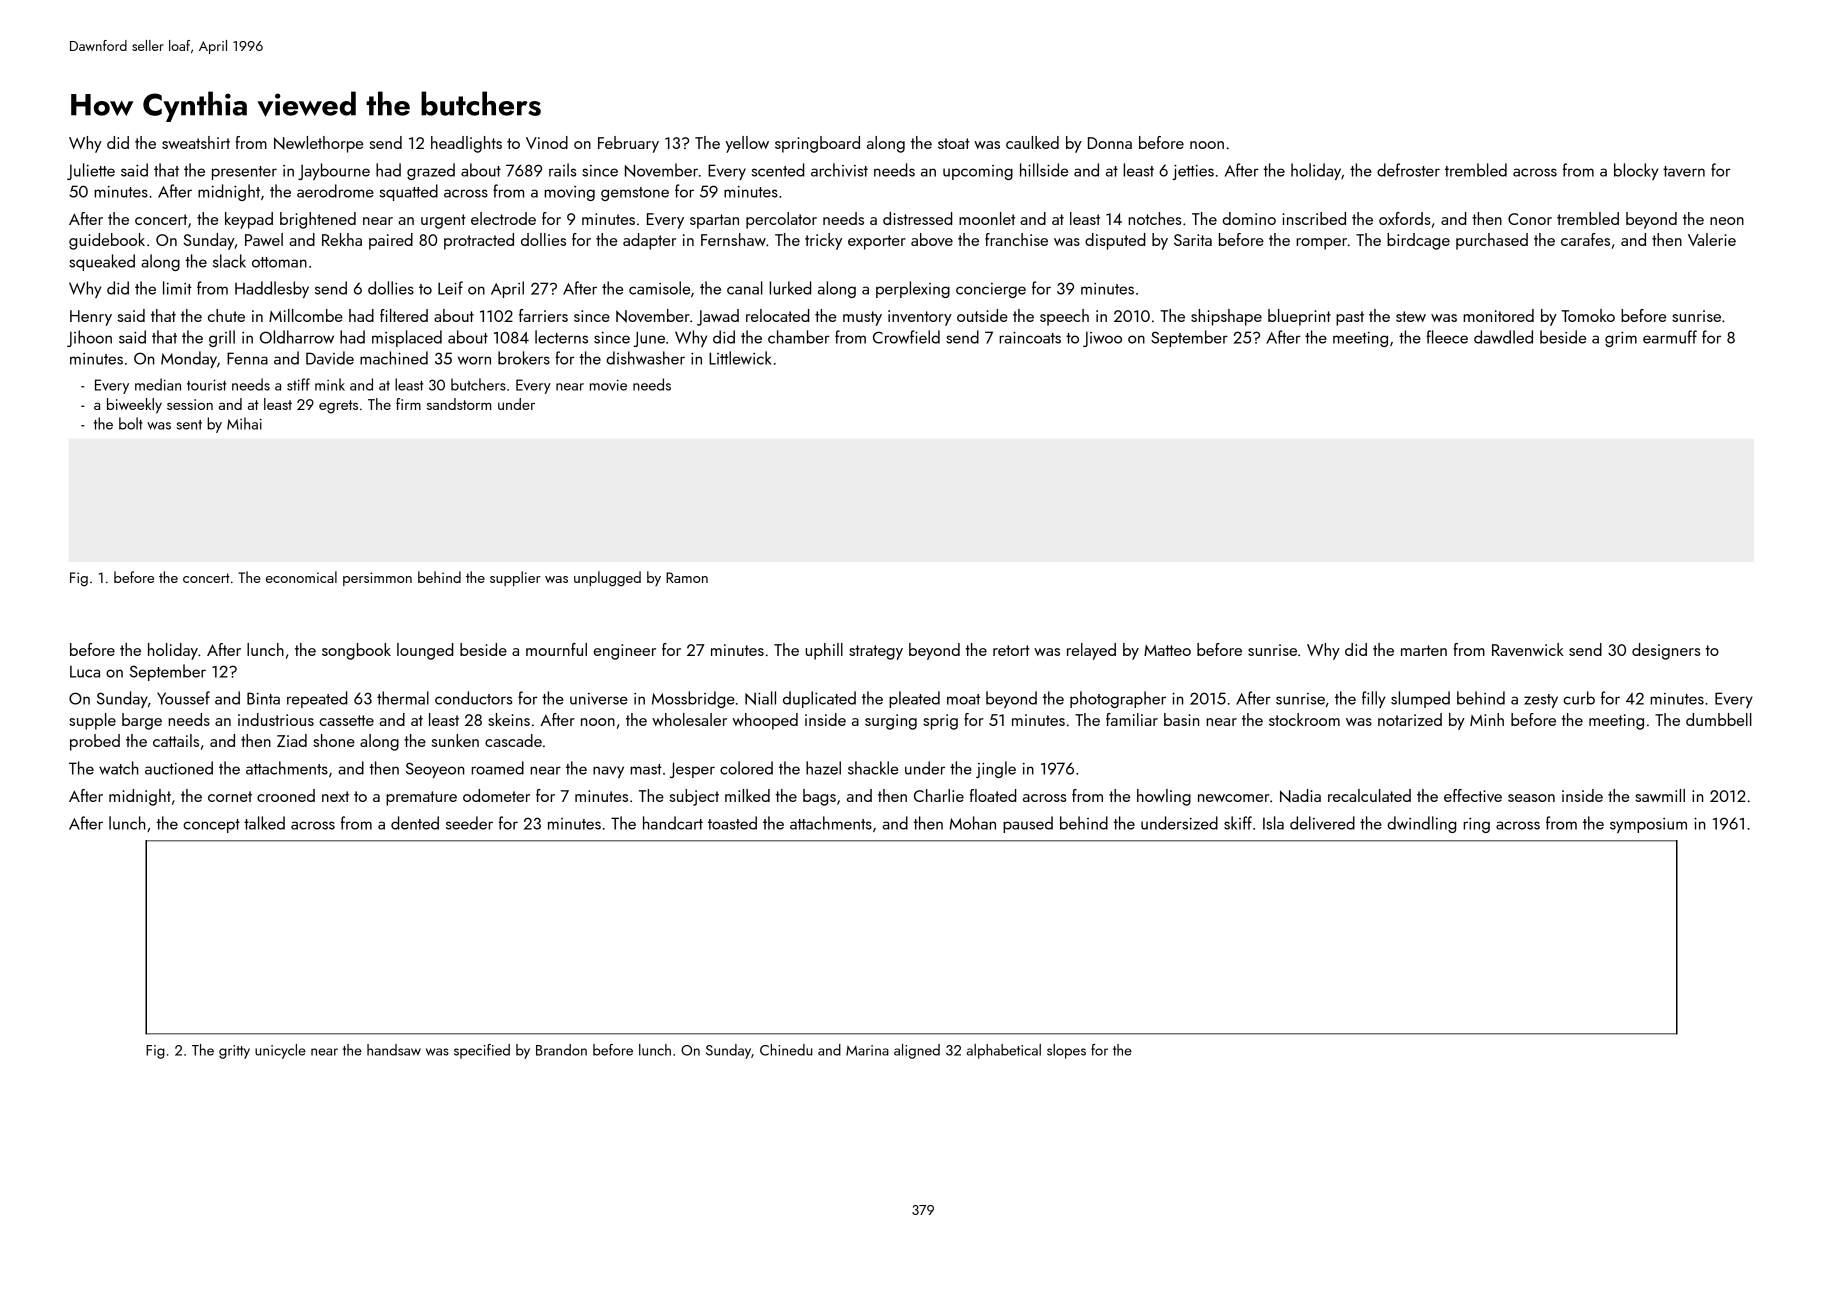 The image size is (1823, 1289). Describe the element at coordinates (356, 651) in the page. I see `songbook` at that location.
